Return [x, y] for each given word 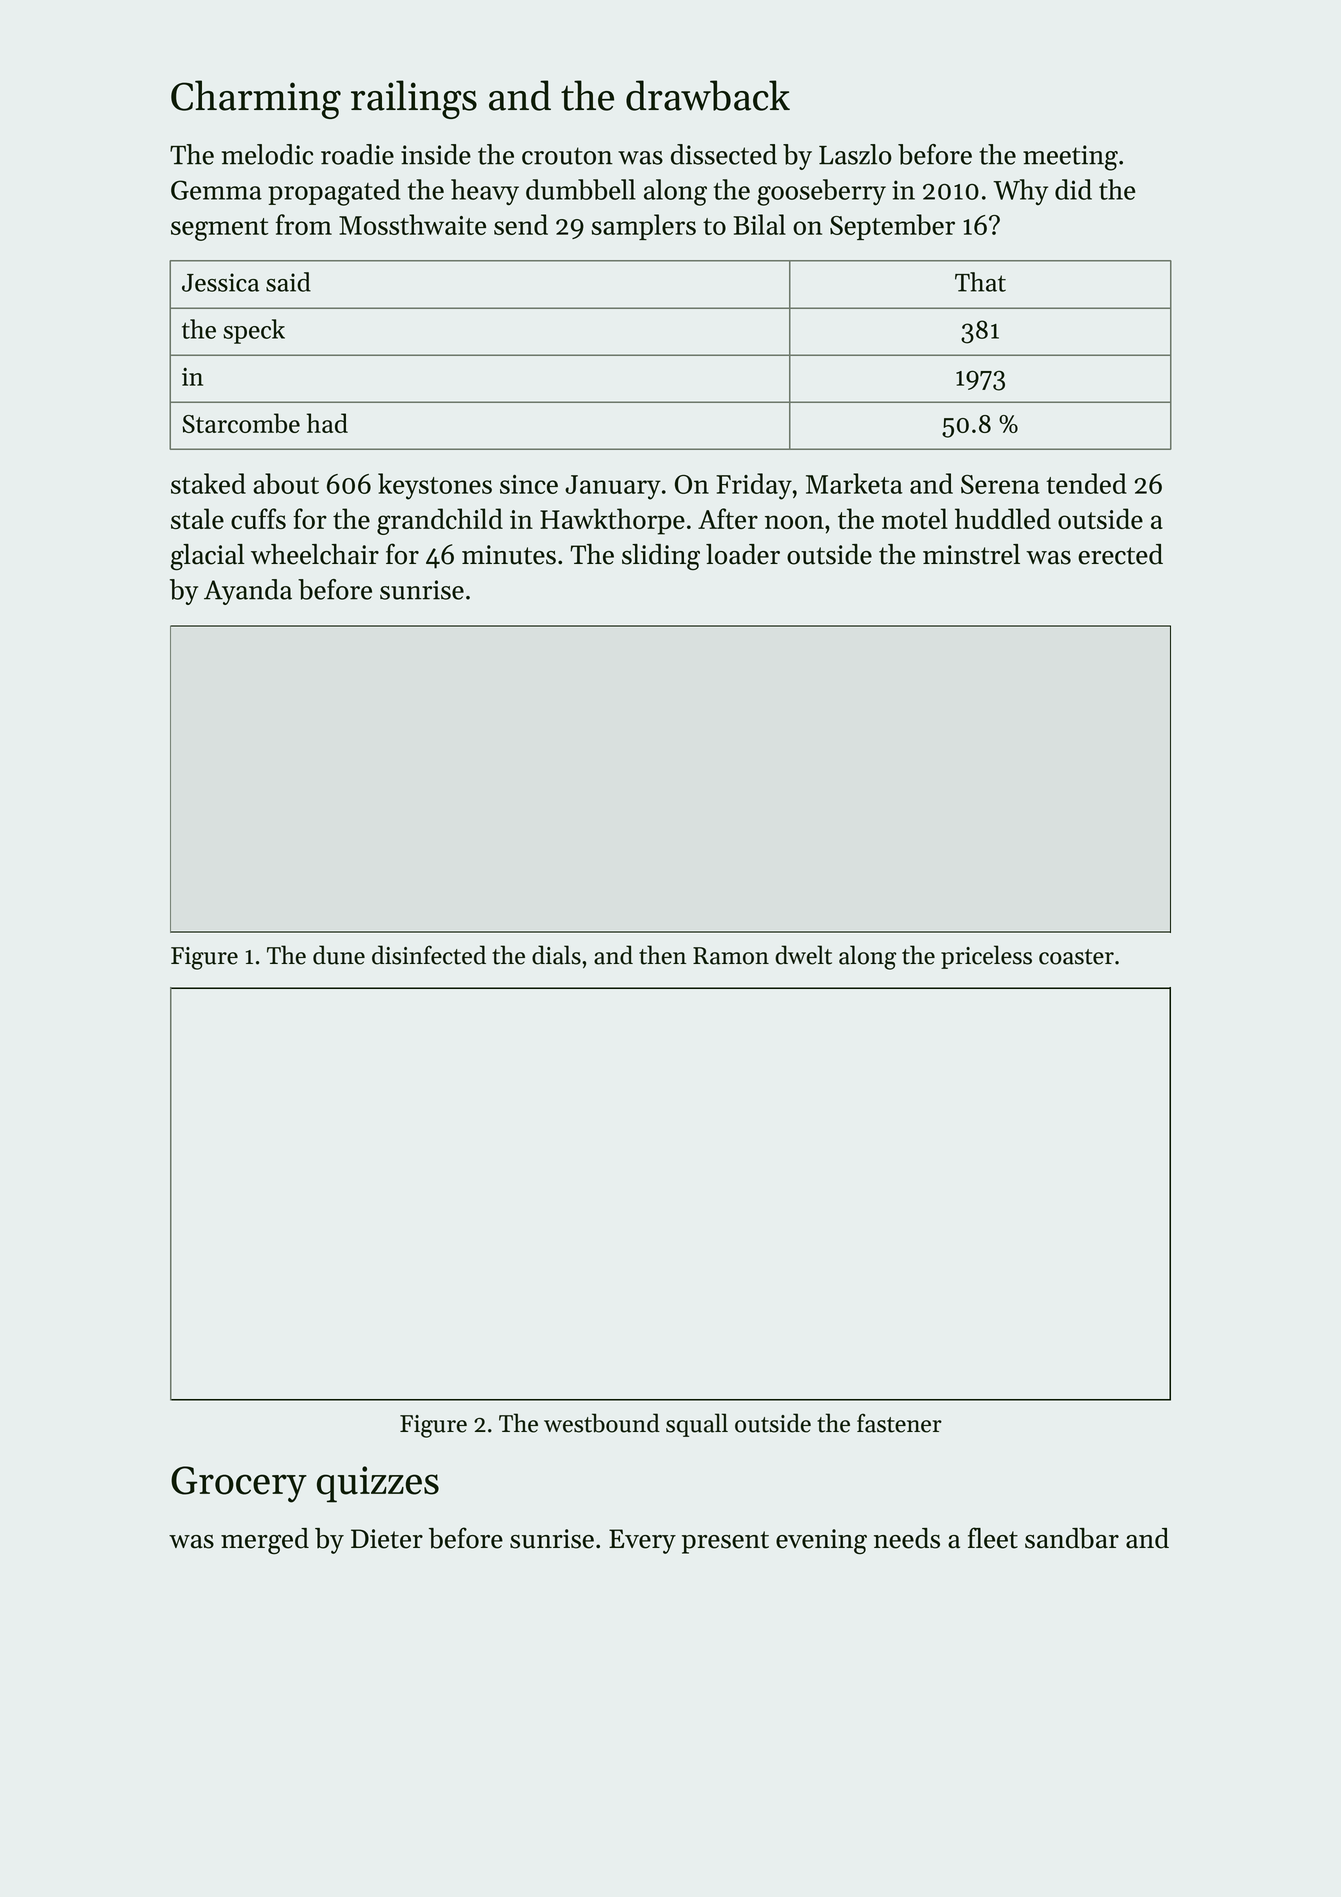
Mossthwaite [412, 224]
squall [697, 1425]
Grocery [239, 1484]
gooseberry [821, 192]
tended [1086, 483]
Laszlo [855, 154]
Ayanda [248, 592]
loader [743, 554]
